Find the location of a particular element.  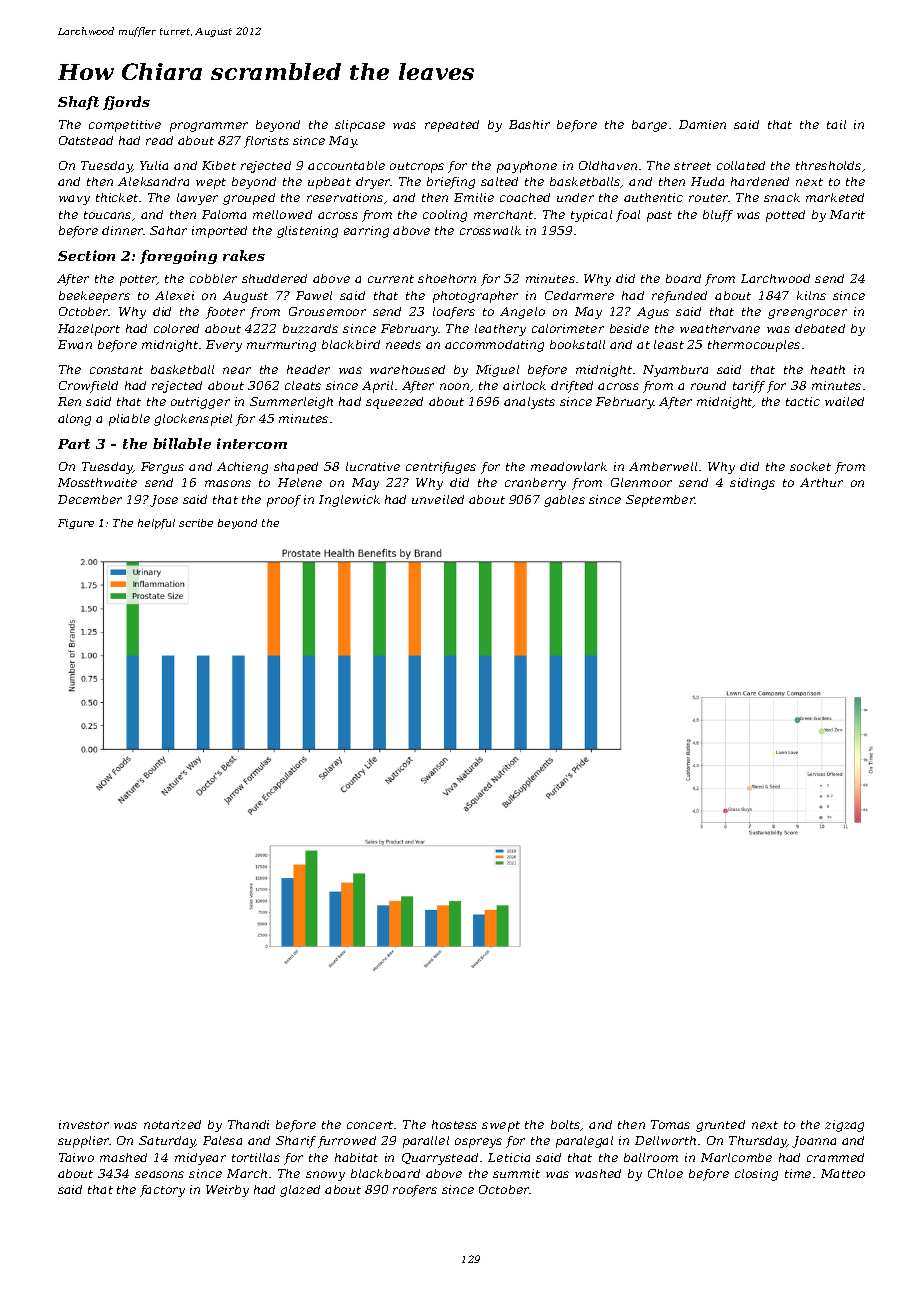

cleats is located at coordinates (303, 385).
